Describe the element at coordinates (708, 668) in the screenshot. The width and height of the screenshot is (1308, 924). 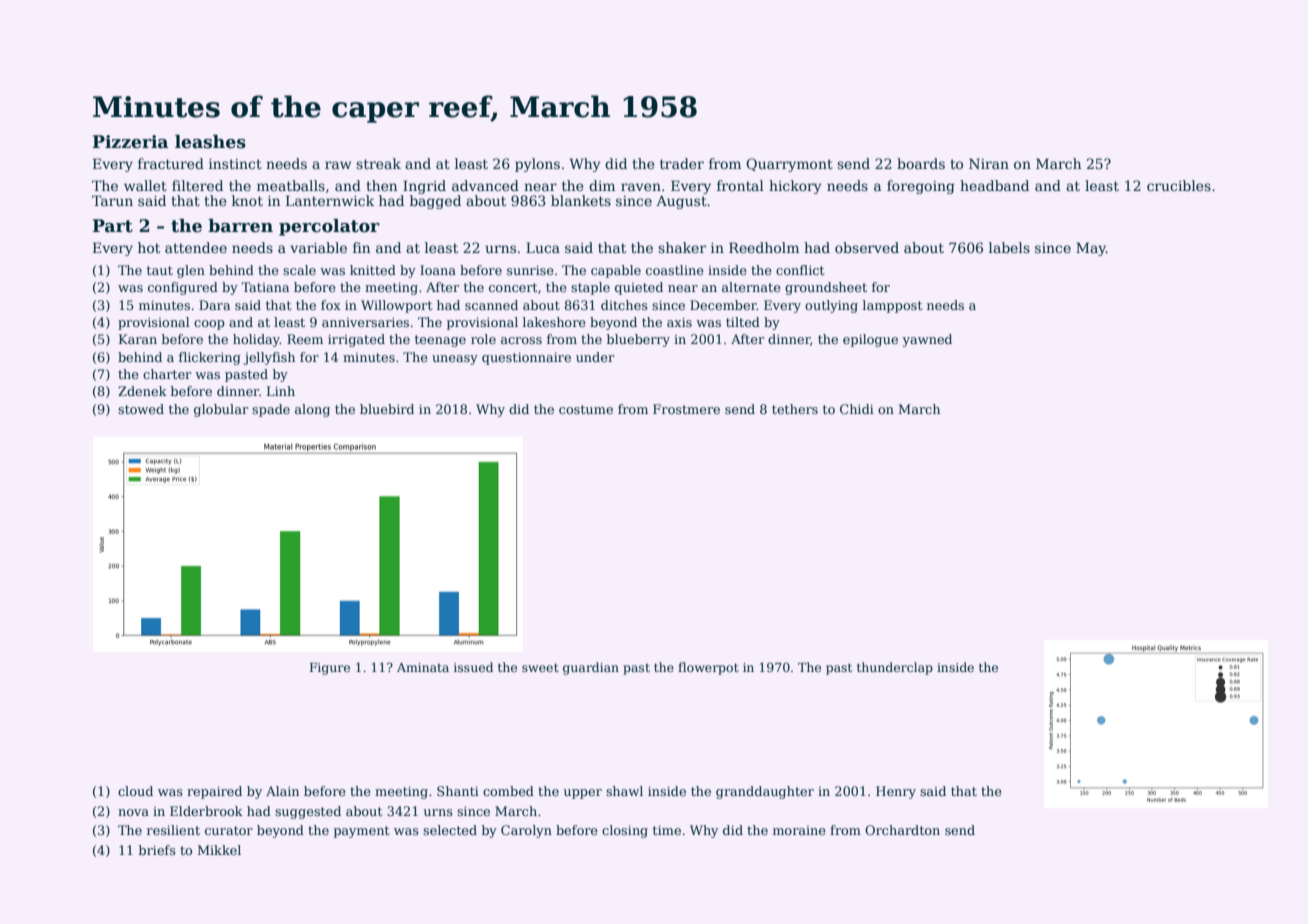
I see `flowerpot` at that location.
